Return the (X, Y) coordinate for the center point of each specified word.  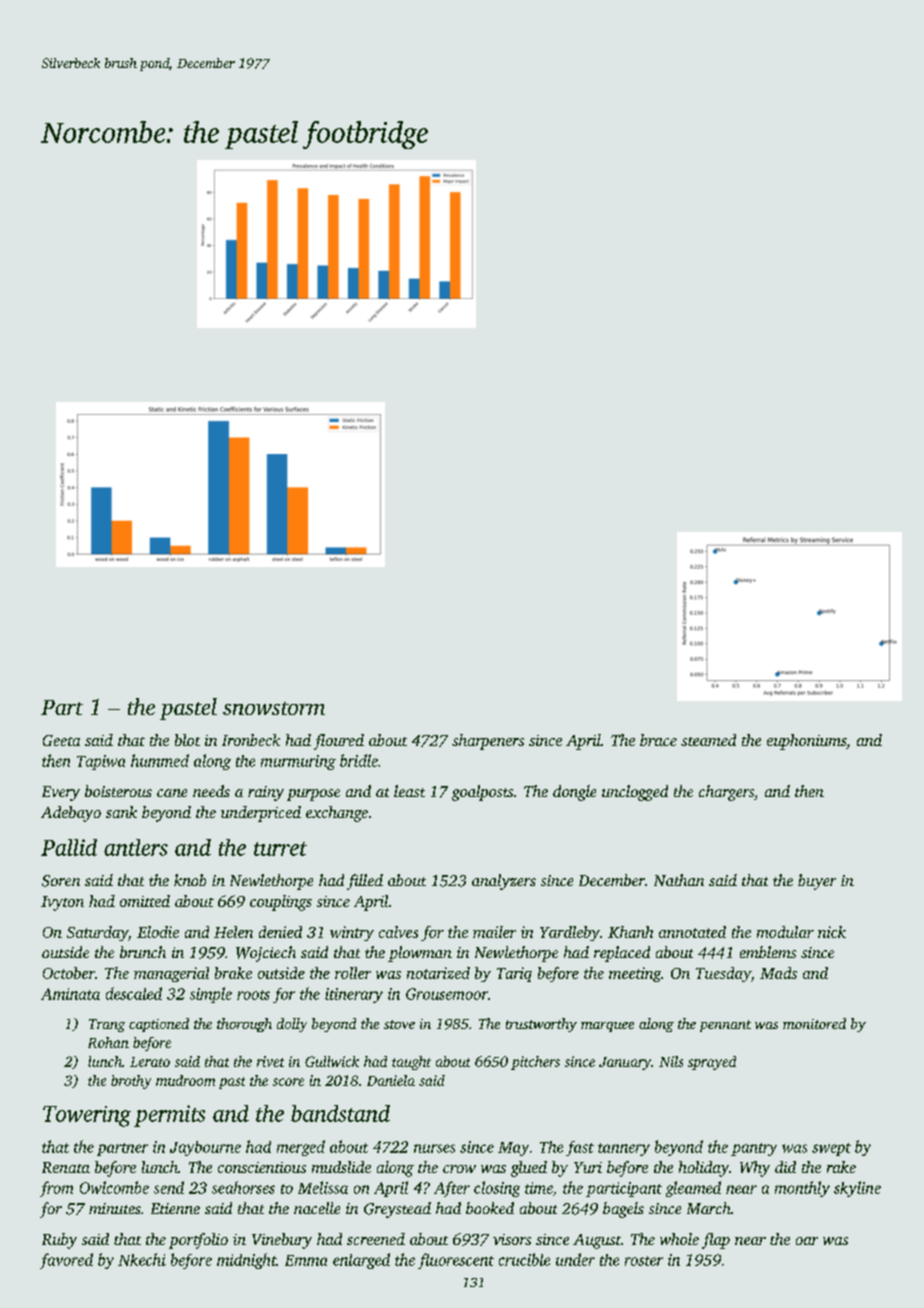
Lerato (150, 1062)
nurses (434, 1148)
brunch (143, 952)
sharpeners (488, 742)
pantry (754, 1149)
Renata (66, 1167)
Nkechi (142, 1259)
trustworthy (541, 1025)
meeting (635, 974)
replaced (622, 954)
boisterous (118, 791)
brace (658, 740)
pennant (725, 1026)
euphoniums (806, 742)
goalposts (482, 793)
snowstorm (274, 708)
